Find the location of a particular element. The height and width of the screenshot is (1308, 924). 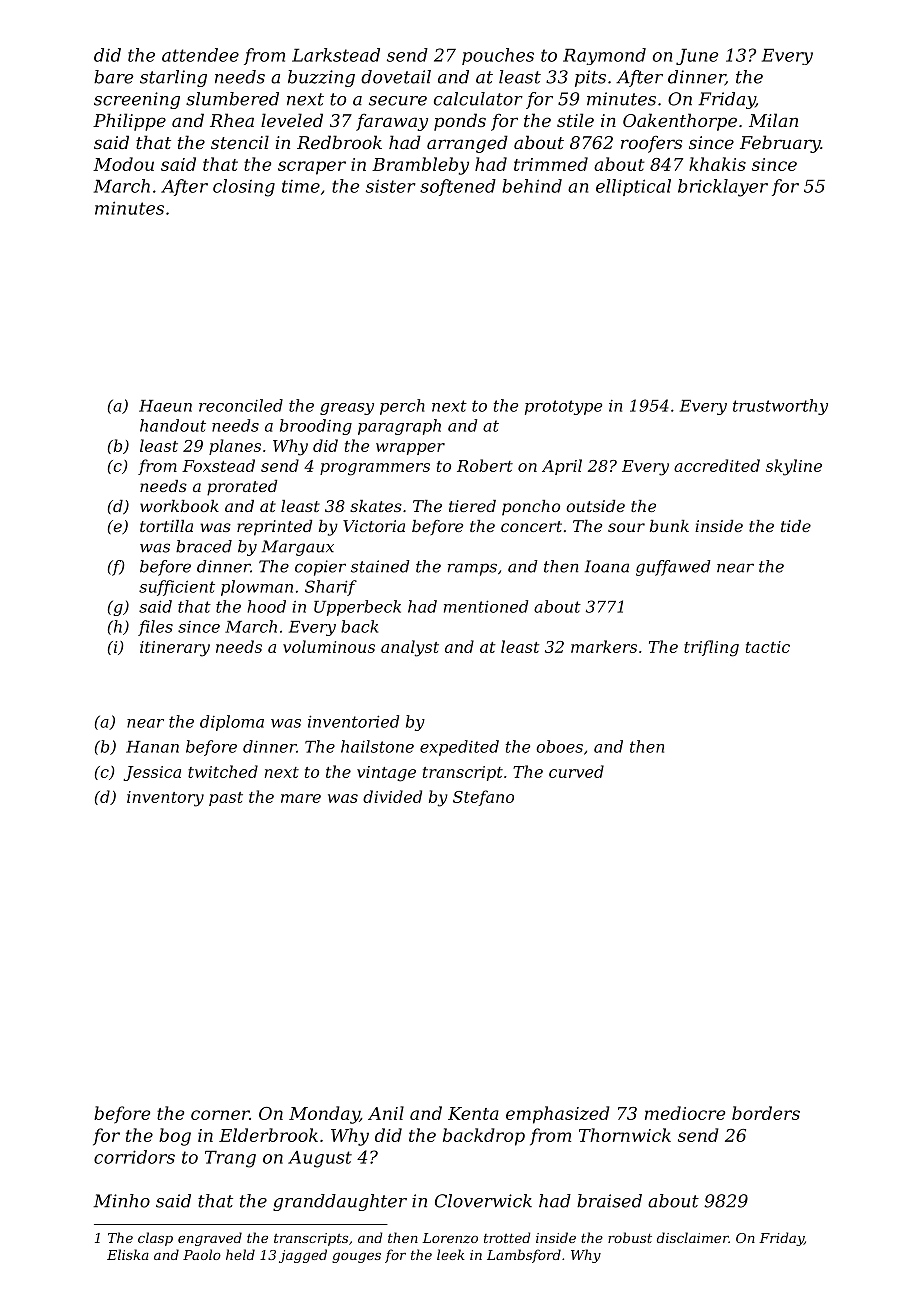

Kenta is located at coordinates (473, 1113).
